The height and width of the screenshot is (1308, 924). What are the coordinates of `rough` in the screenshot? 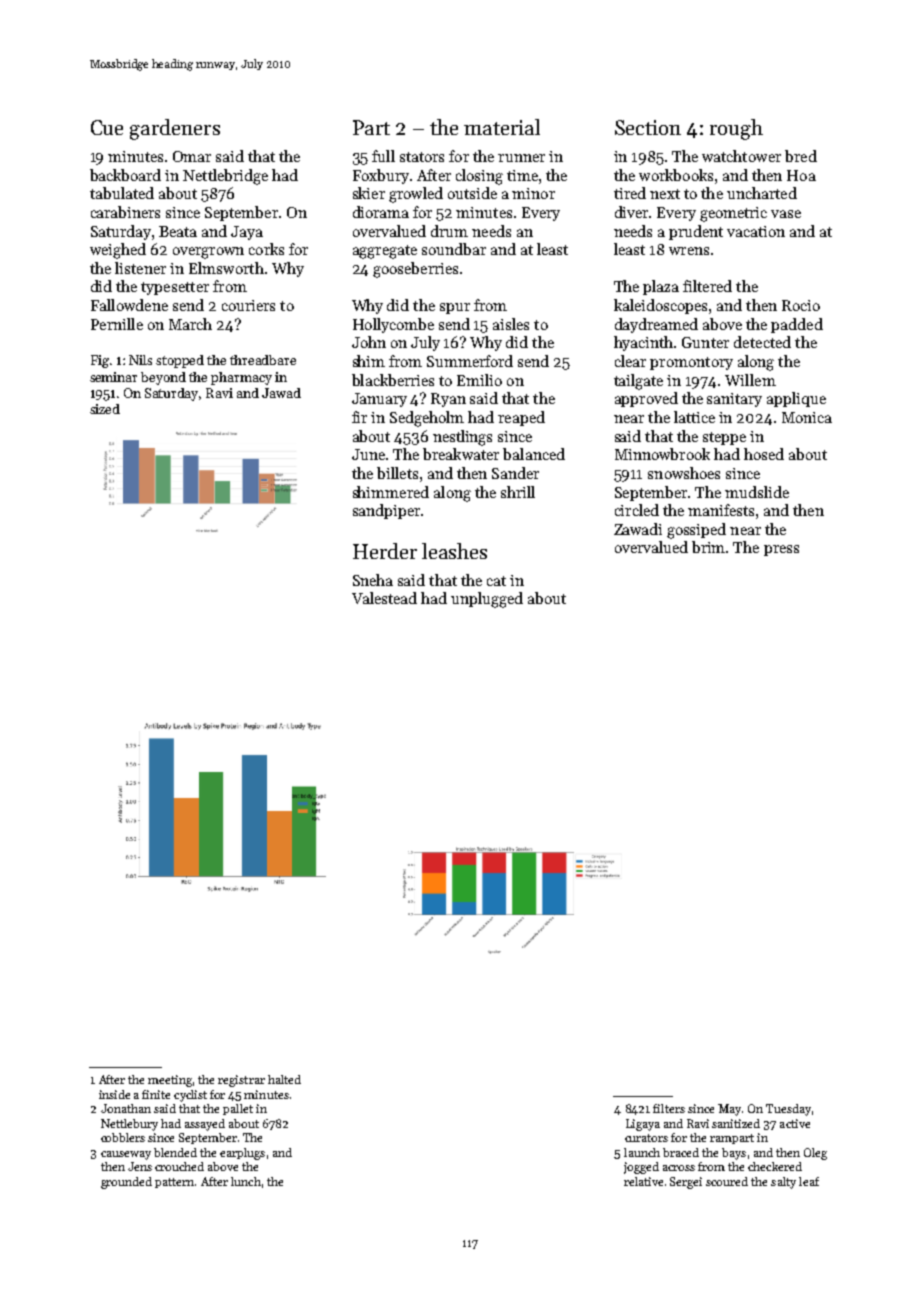 It's located at (736, 129).
